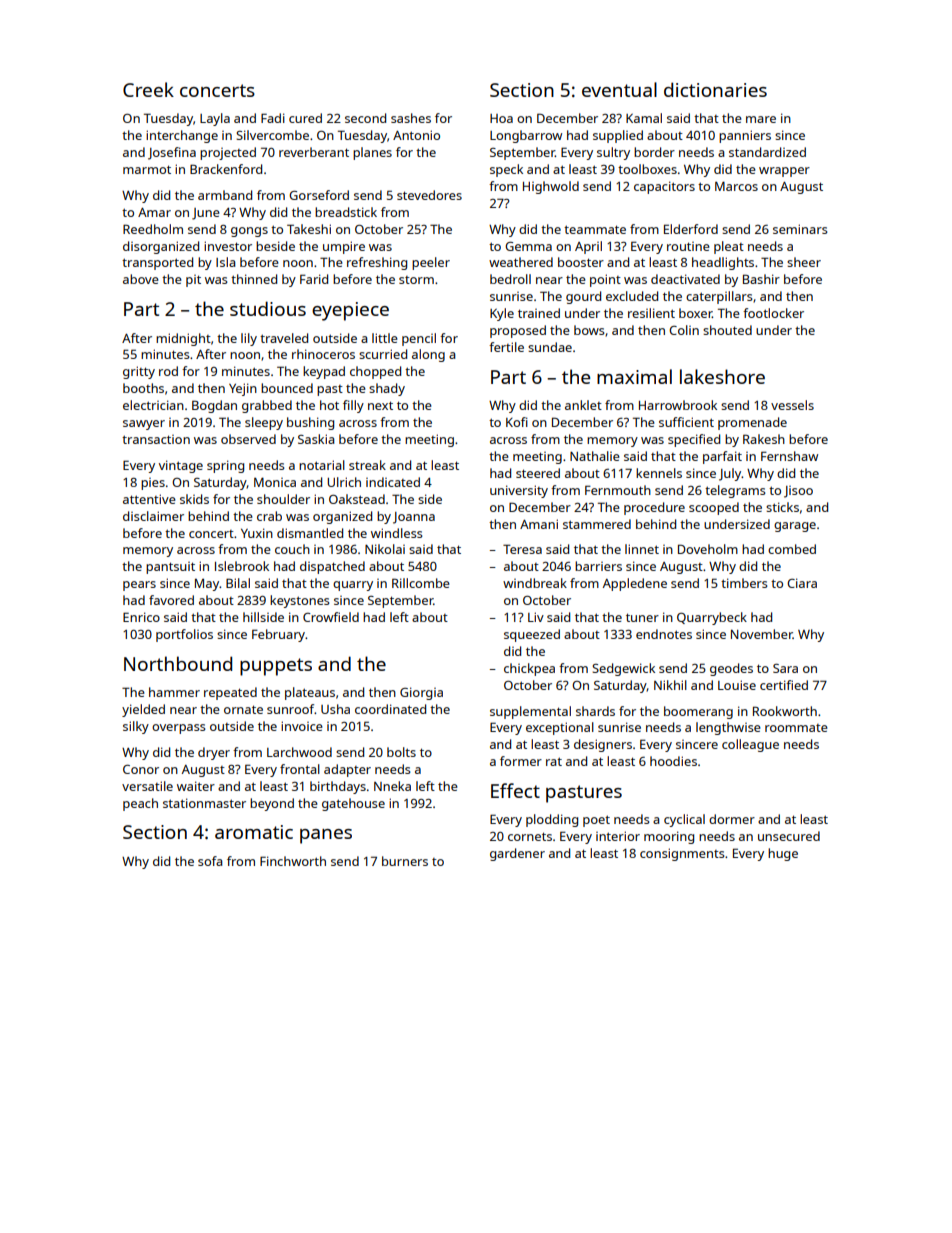  Describe the element at coordinates (210, 861) in the screenshot. I see `sofa` at that location.
